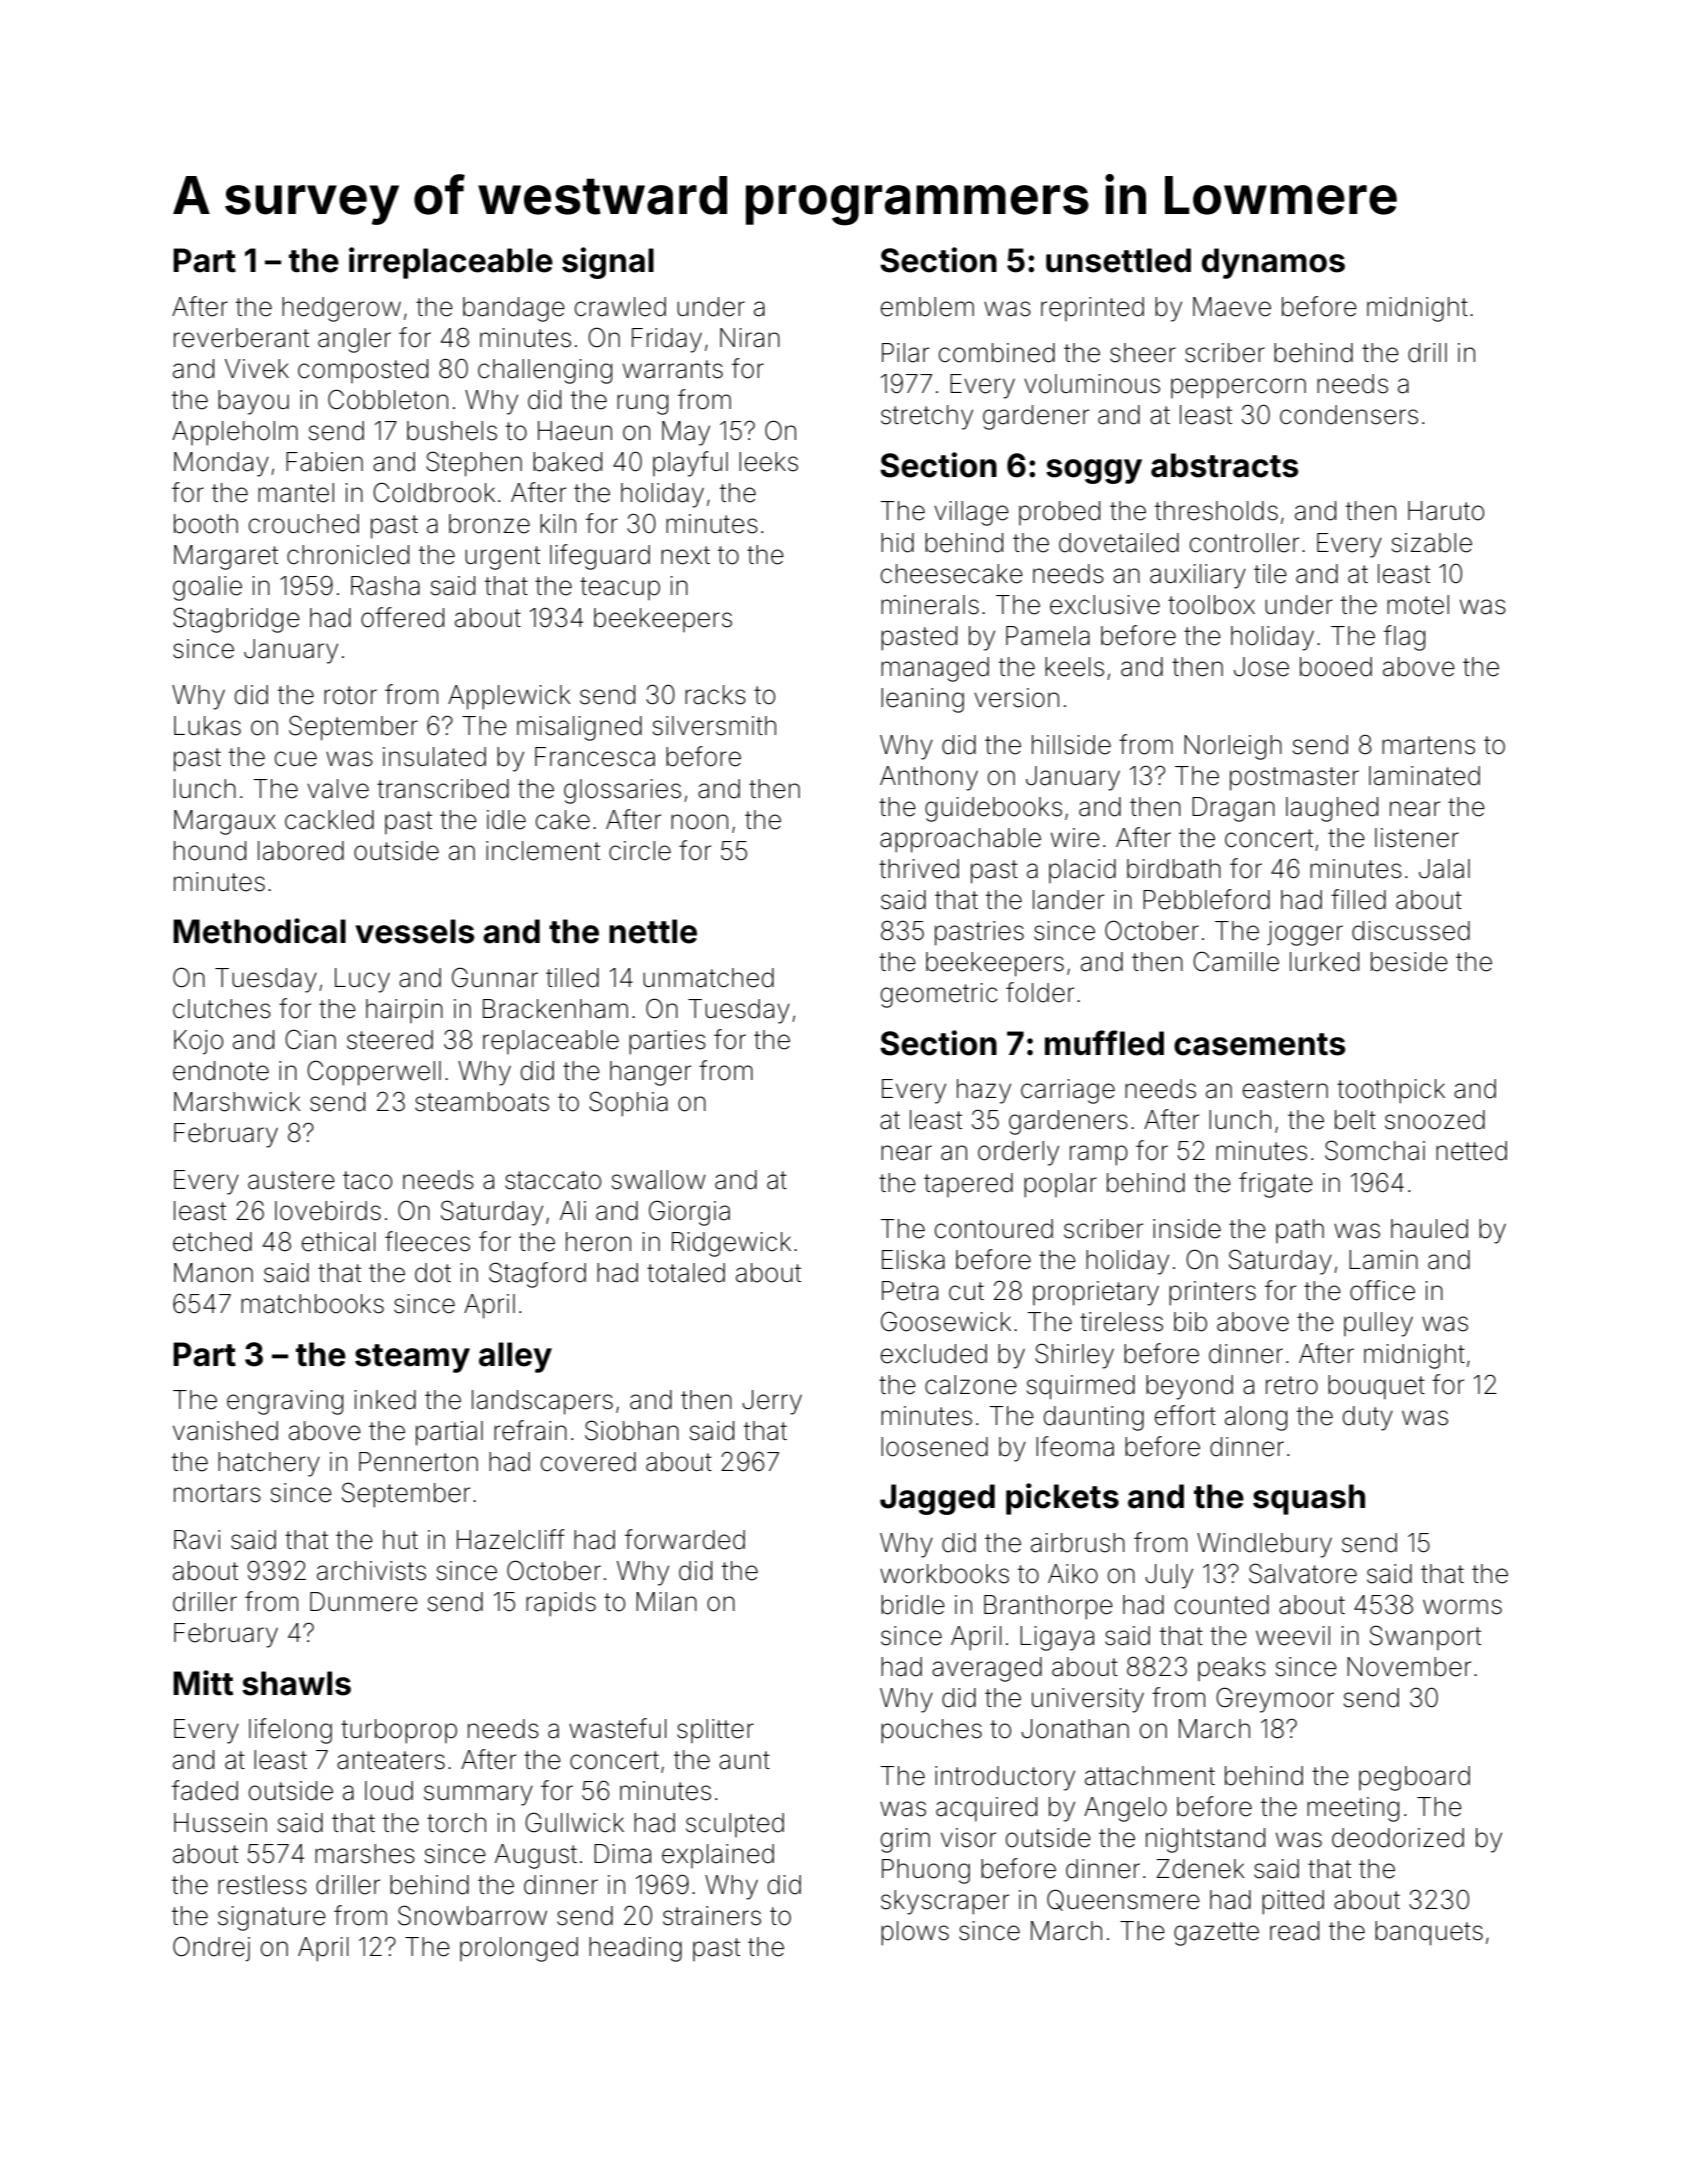 This screenshot has width=1683, height=2178. I want to click on Lukas, so click(207, 726).
